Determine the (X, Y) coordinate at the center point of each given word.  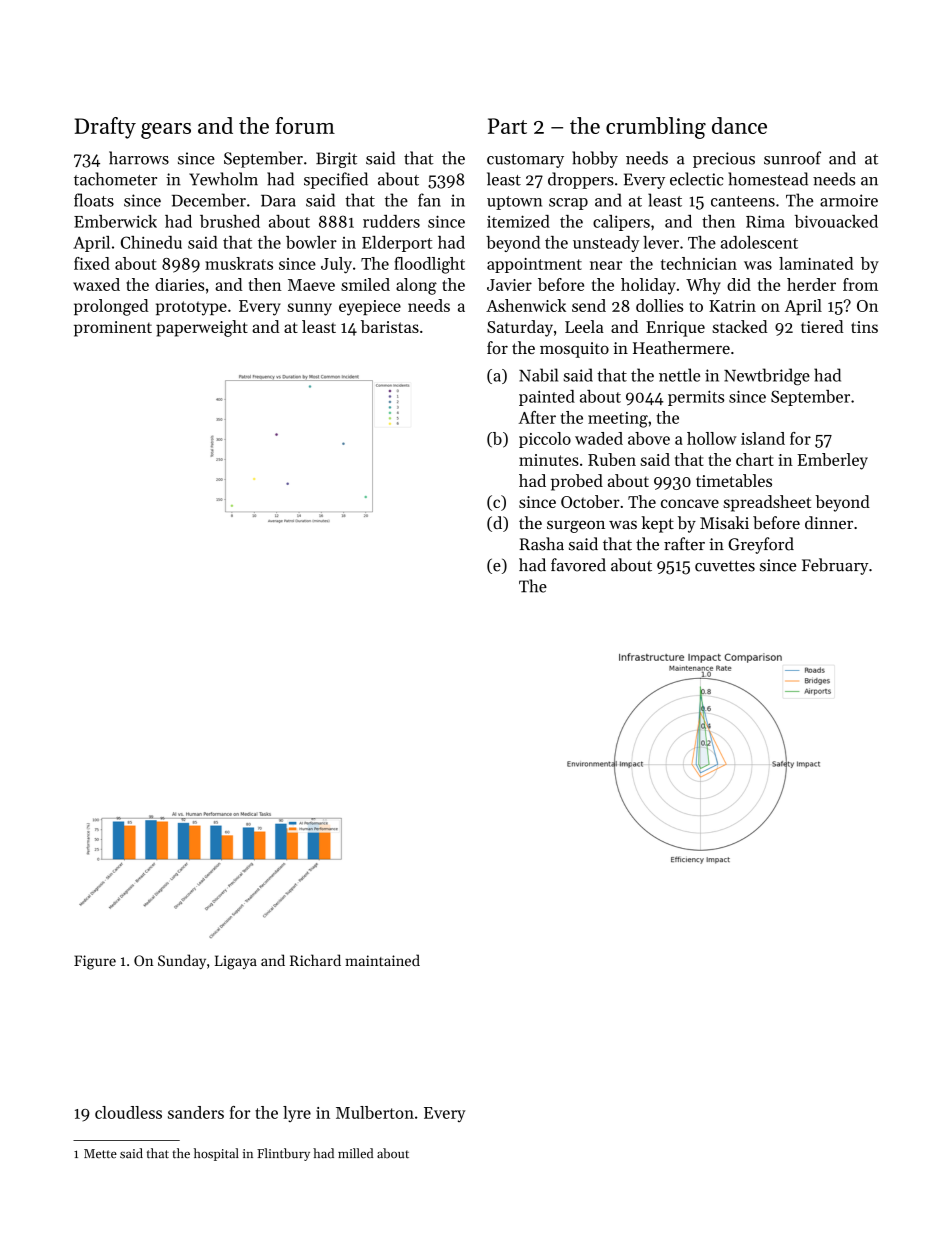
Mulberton (375, 1112)
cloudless (128, 1112)
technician (699, 263)
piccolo (545, 440)
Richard (315, 960)
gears (166, 131)
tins (864, 327)
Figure (95, 962)
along (416, 286)
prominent (113, 329)
